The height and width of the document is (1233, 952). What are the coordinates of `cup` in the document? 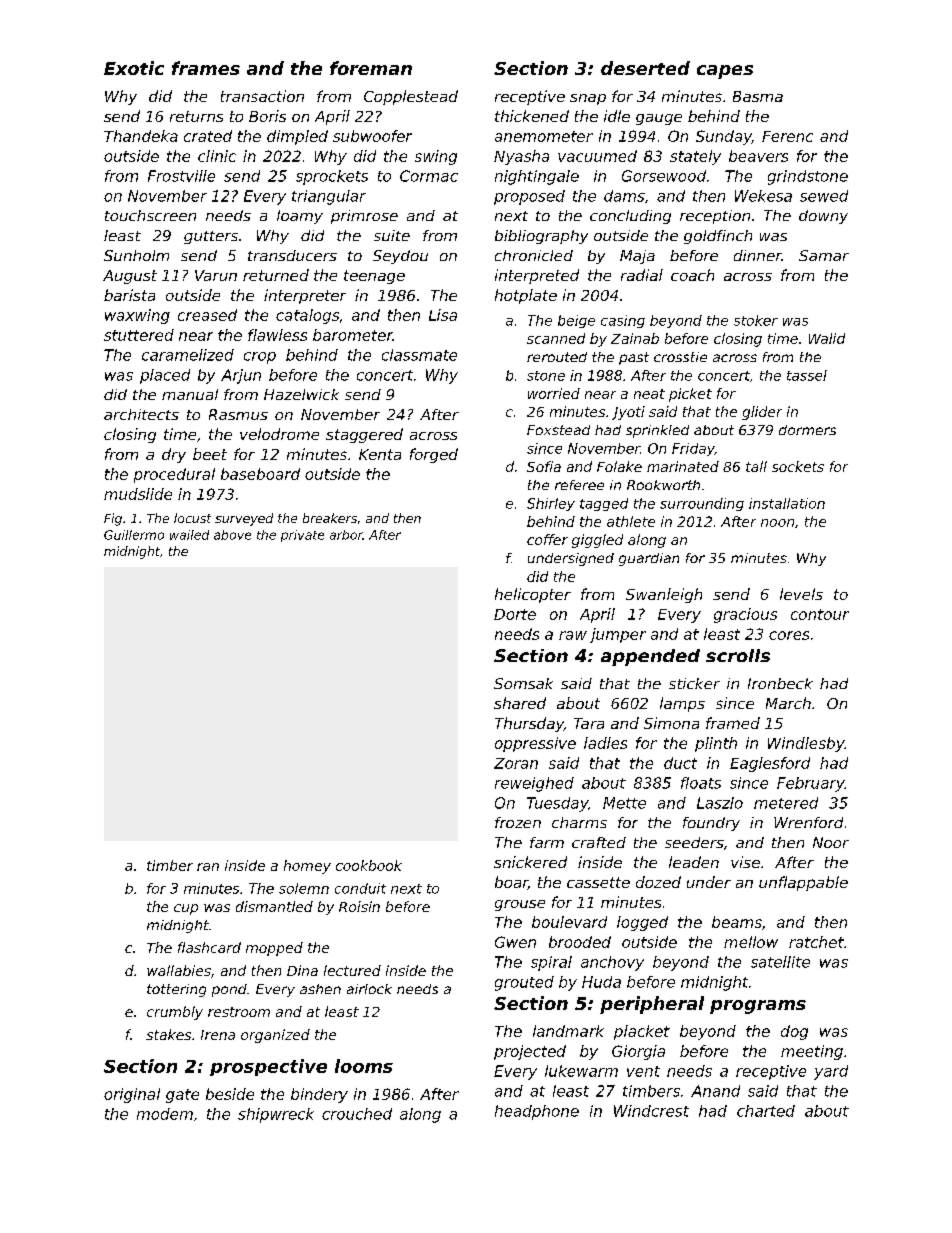 It's located at (186, 909).
